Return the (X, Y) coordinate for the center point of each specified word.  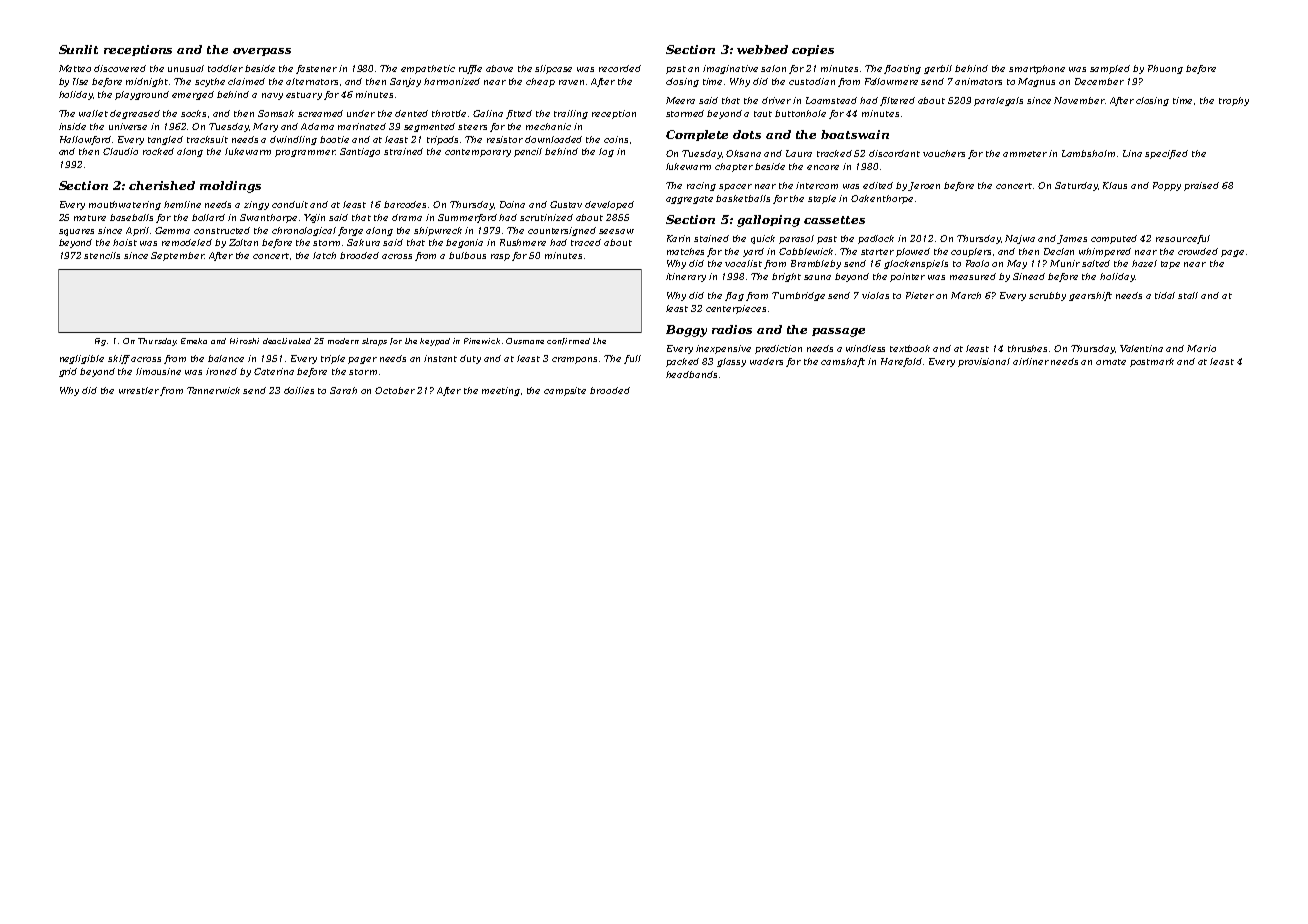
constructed (222, 230)
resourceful (1183, 239)
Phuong (1165, 69)
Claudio (120, 151)
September (177, 256)
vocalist (743, 263)
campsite (565, 391)
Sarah (343, 390)
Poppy (1167, 186)
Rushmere (523, 242)
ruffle (470, 69)
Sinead (1029, 276)
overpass (262, 52)
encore (823, 167)
